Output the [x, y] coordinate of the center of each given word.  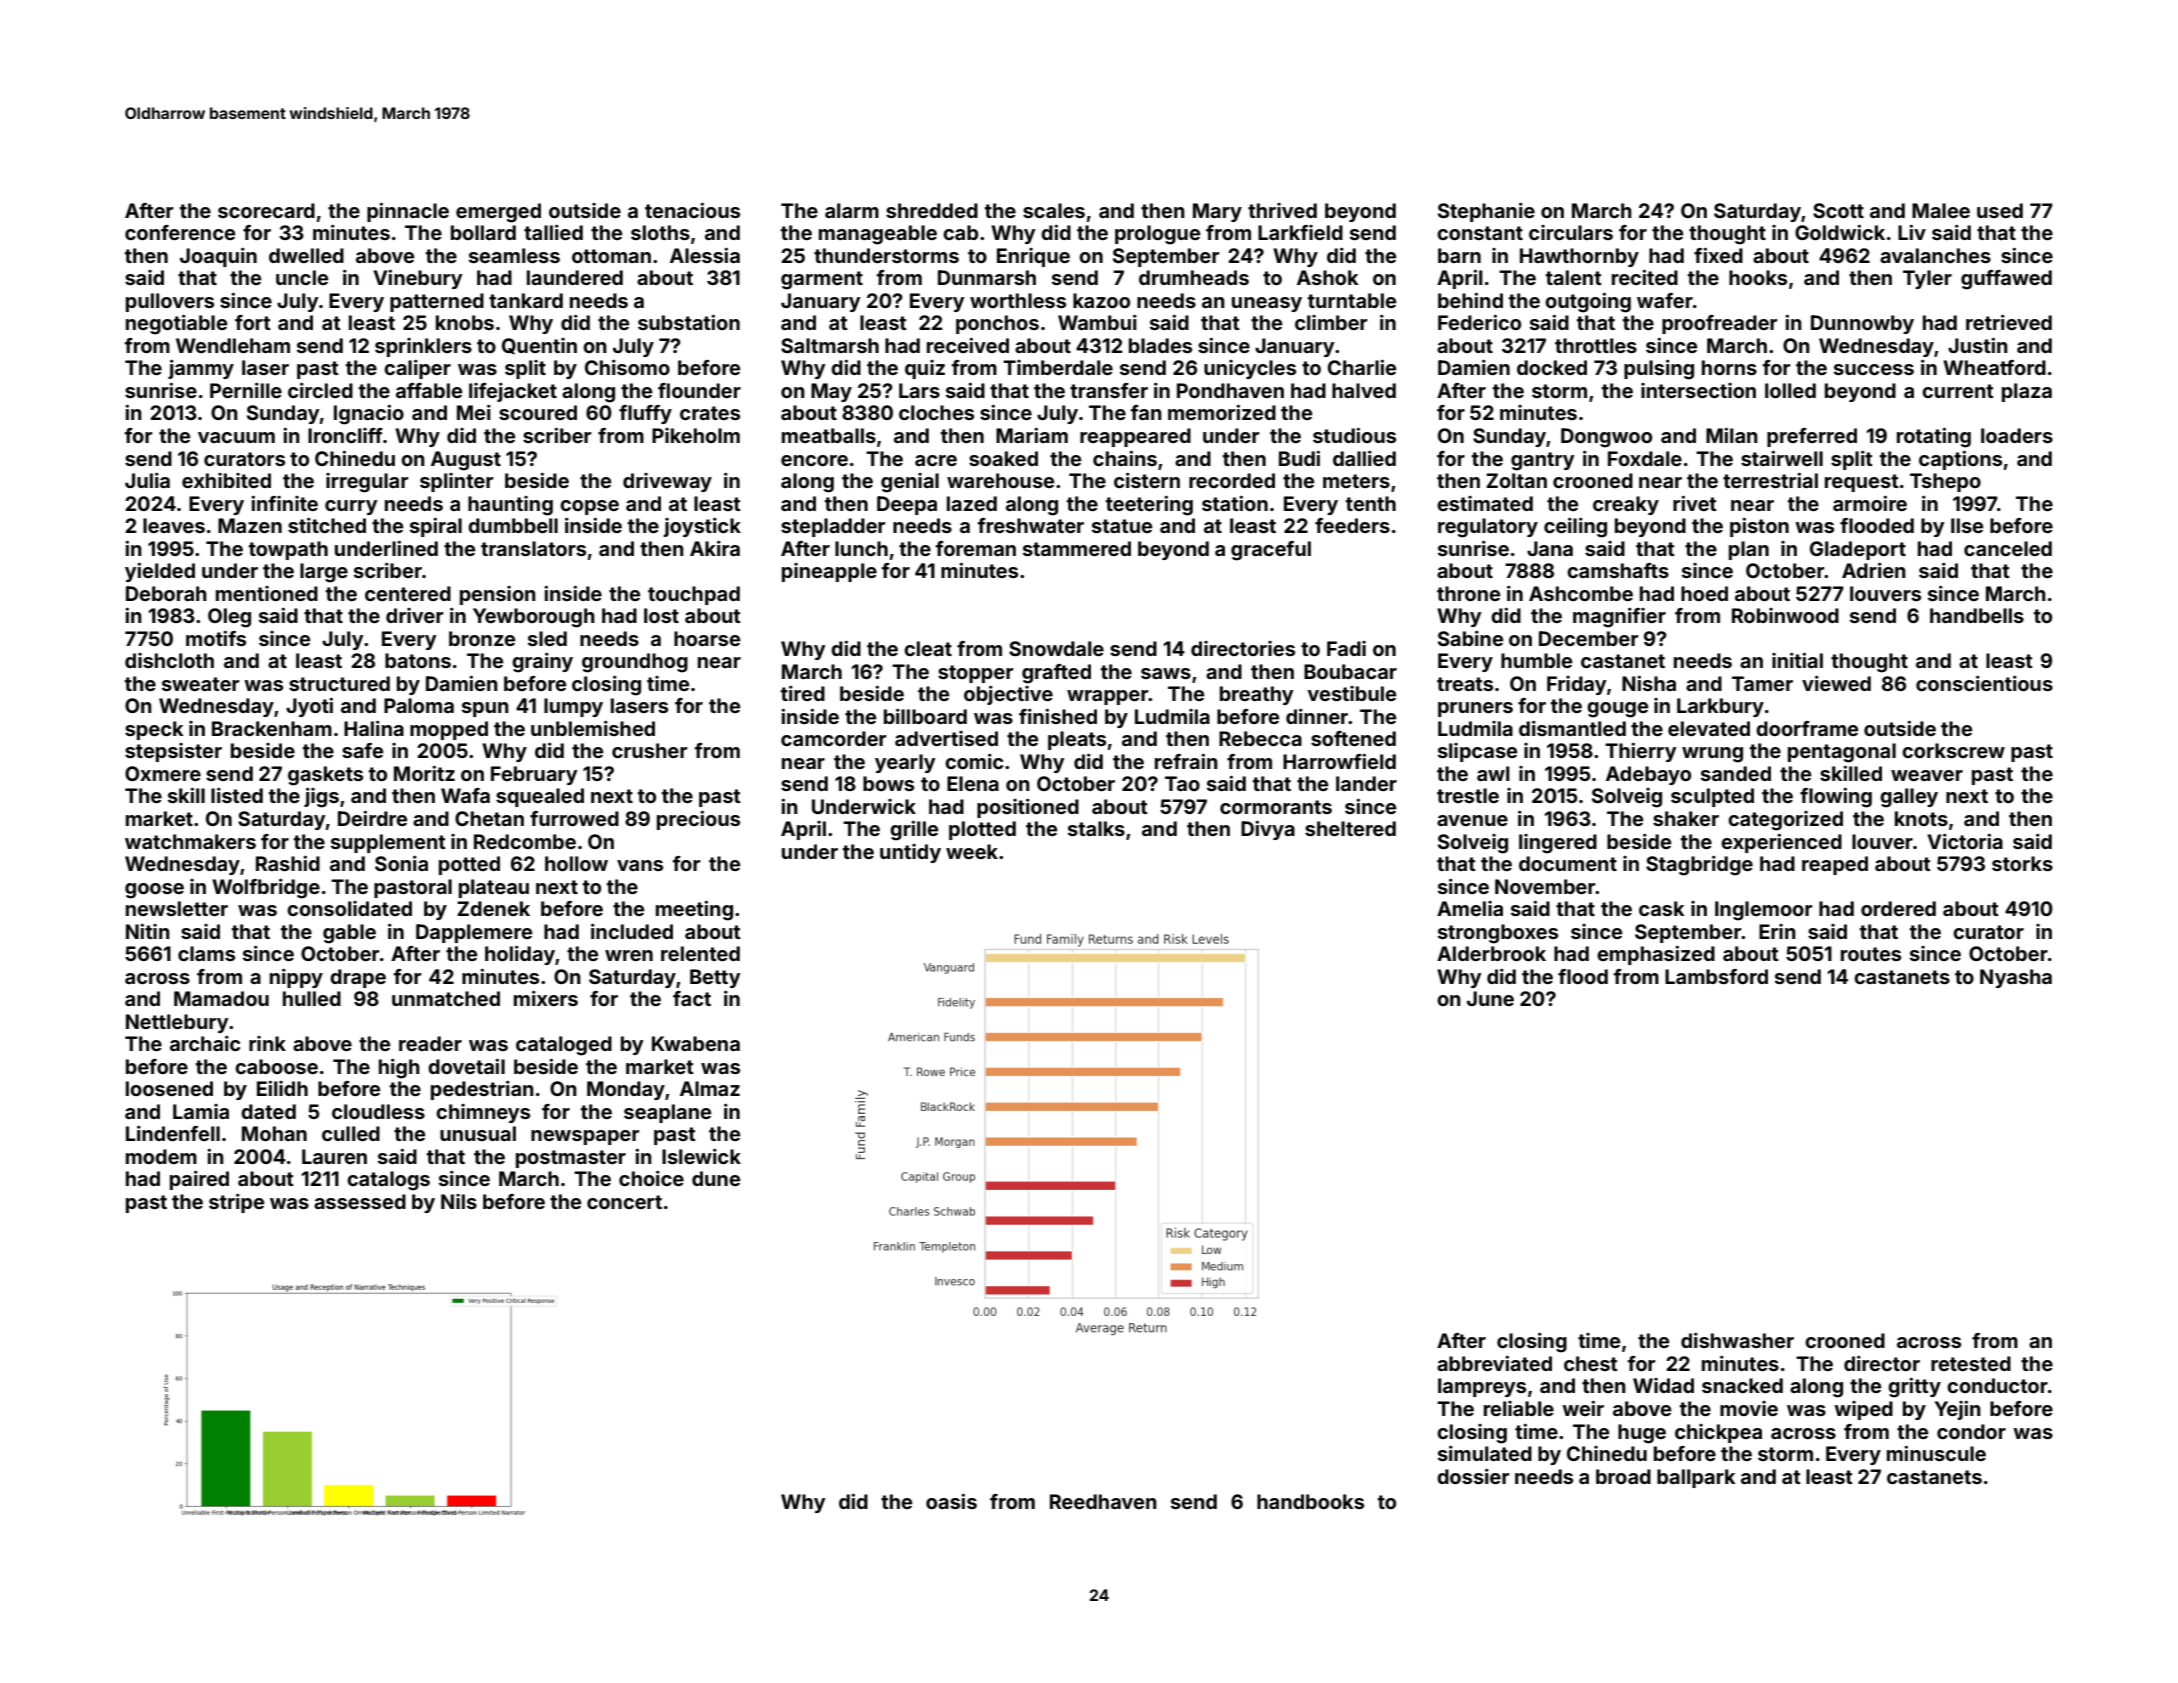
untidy [910, 853]
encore [814, 460]
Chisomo [627, 367]
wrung [1712, 755]
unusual [478, 1133]
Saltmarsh [830, 345]
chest [1591, 1363]
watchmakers [190, 841]
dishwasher [1737, 1340]
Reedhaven [1103, 1501]
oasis [951, 1501]
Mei [474, 412]
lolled [1790, 390]
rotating [1934, 438]
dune [716, 1178]
